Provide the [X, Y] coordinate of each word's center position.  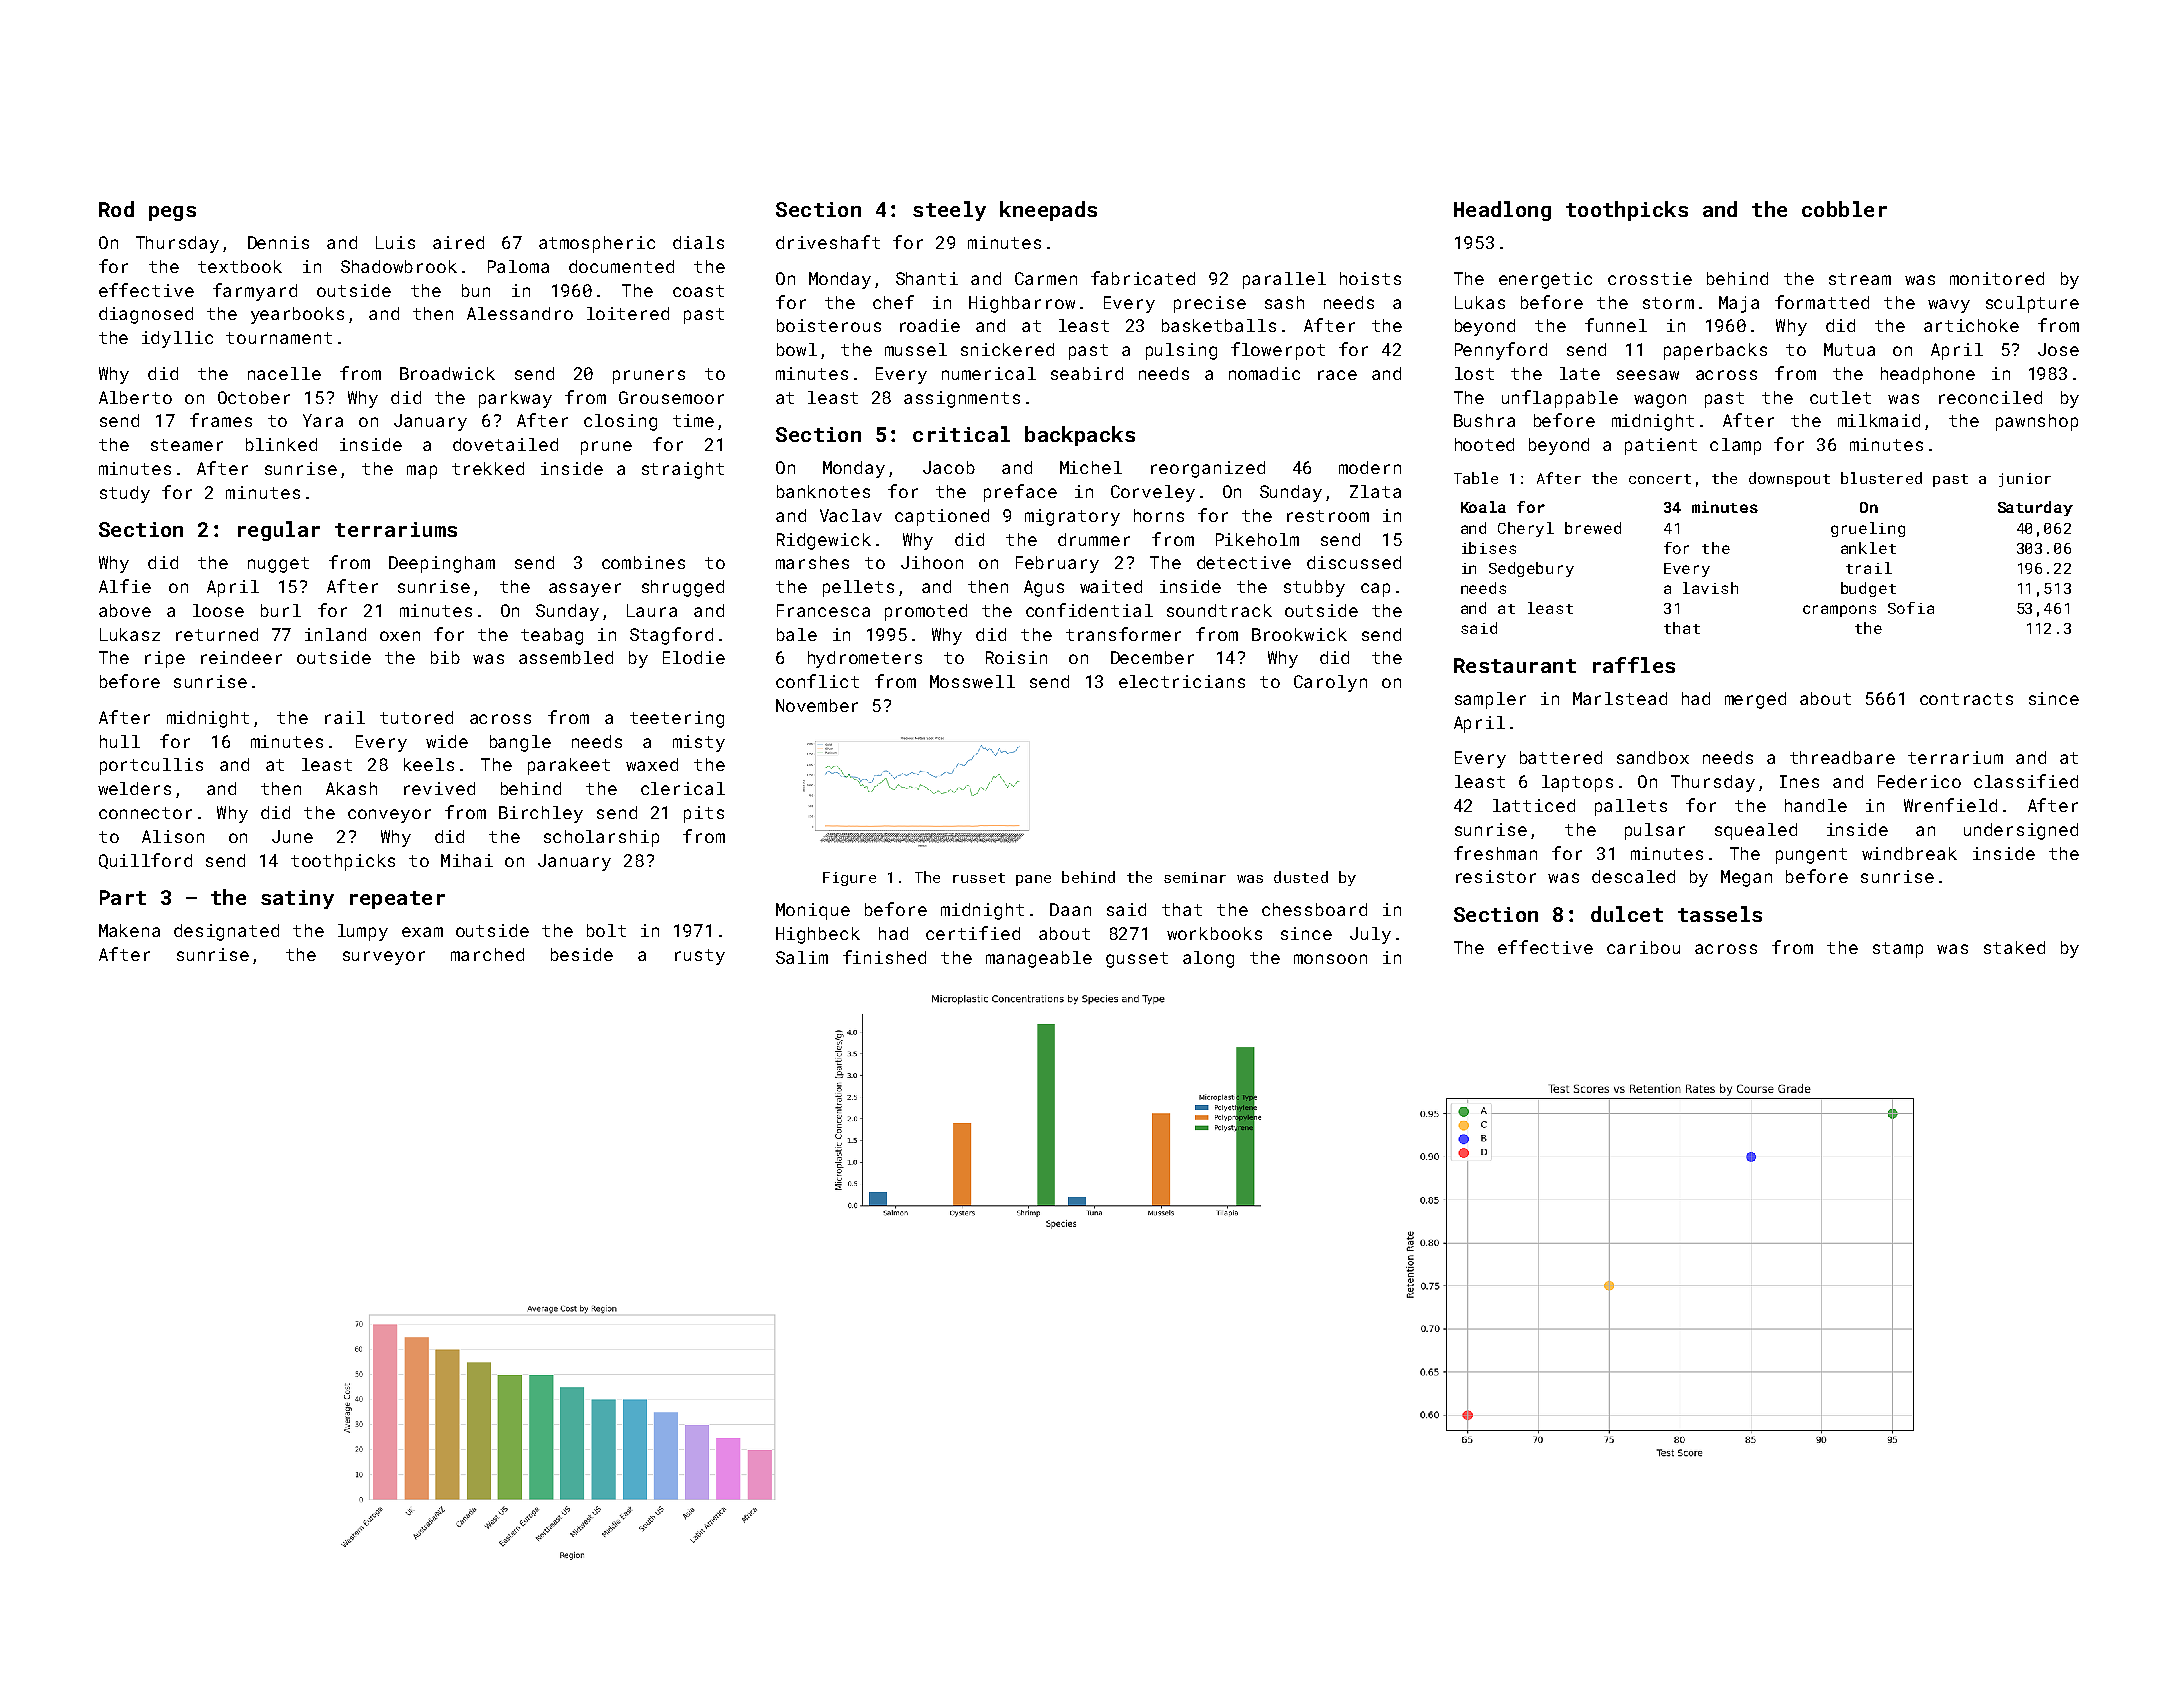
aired [458, 242]
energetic [1545, 280]
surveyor [384, 958]
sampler [1490, 700]
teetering [677, 719]
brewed [1593, 528]
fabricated [1143, 278]
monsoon [1330, 959]
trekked [488, 468]
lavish [1710, 588]
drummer [1094, 539]
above [125, 610]
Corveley [1153, 493]
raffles [1634, 665]
